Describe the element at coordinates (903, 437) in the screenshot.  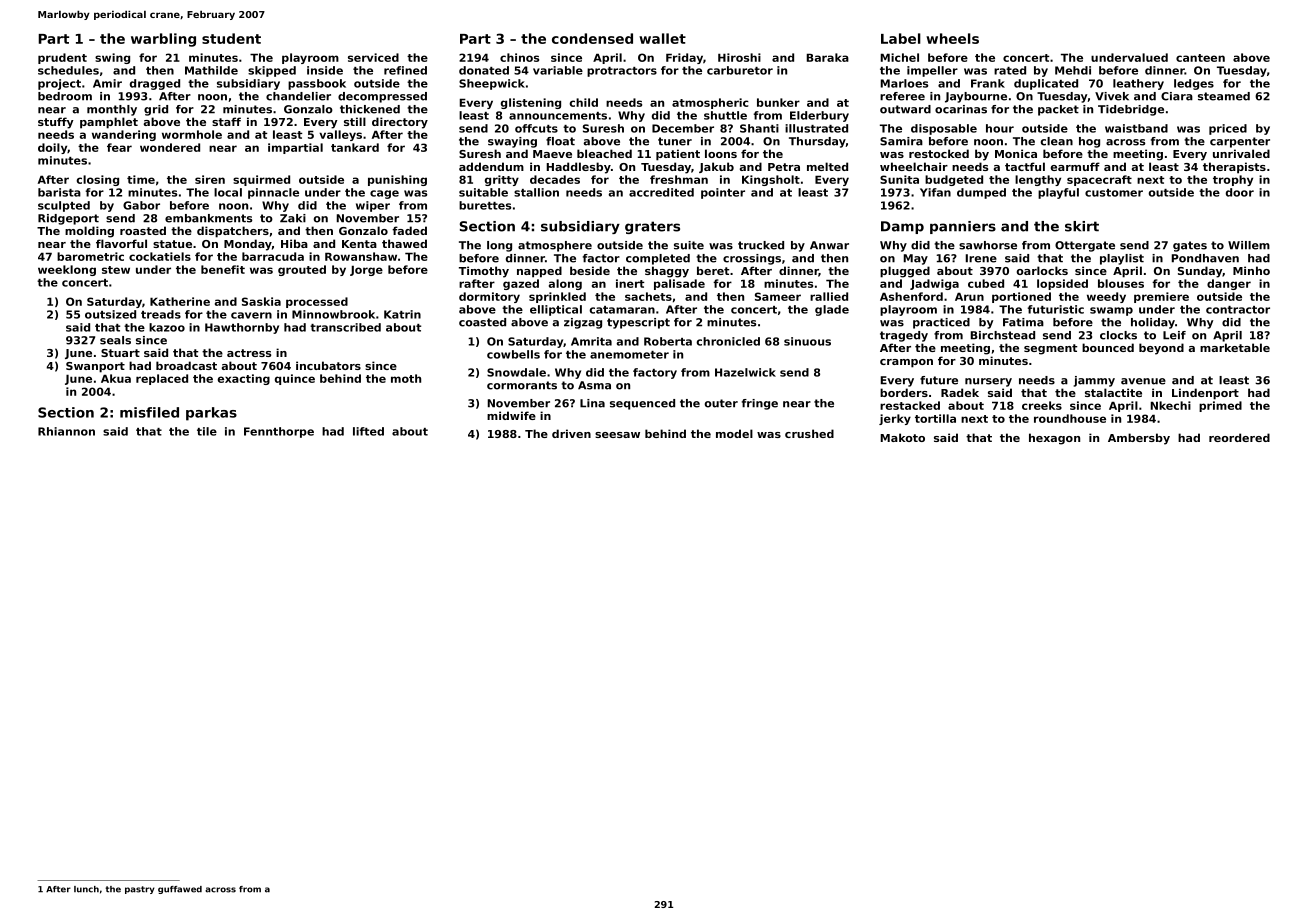
I see `Makoto` at that location.
